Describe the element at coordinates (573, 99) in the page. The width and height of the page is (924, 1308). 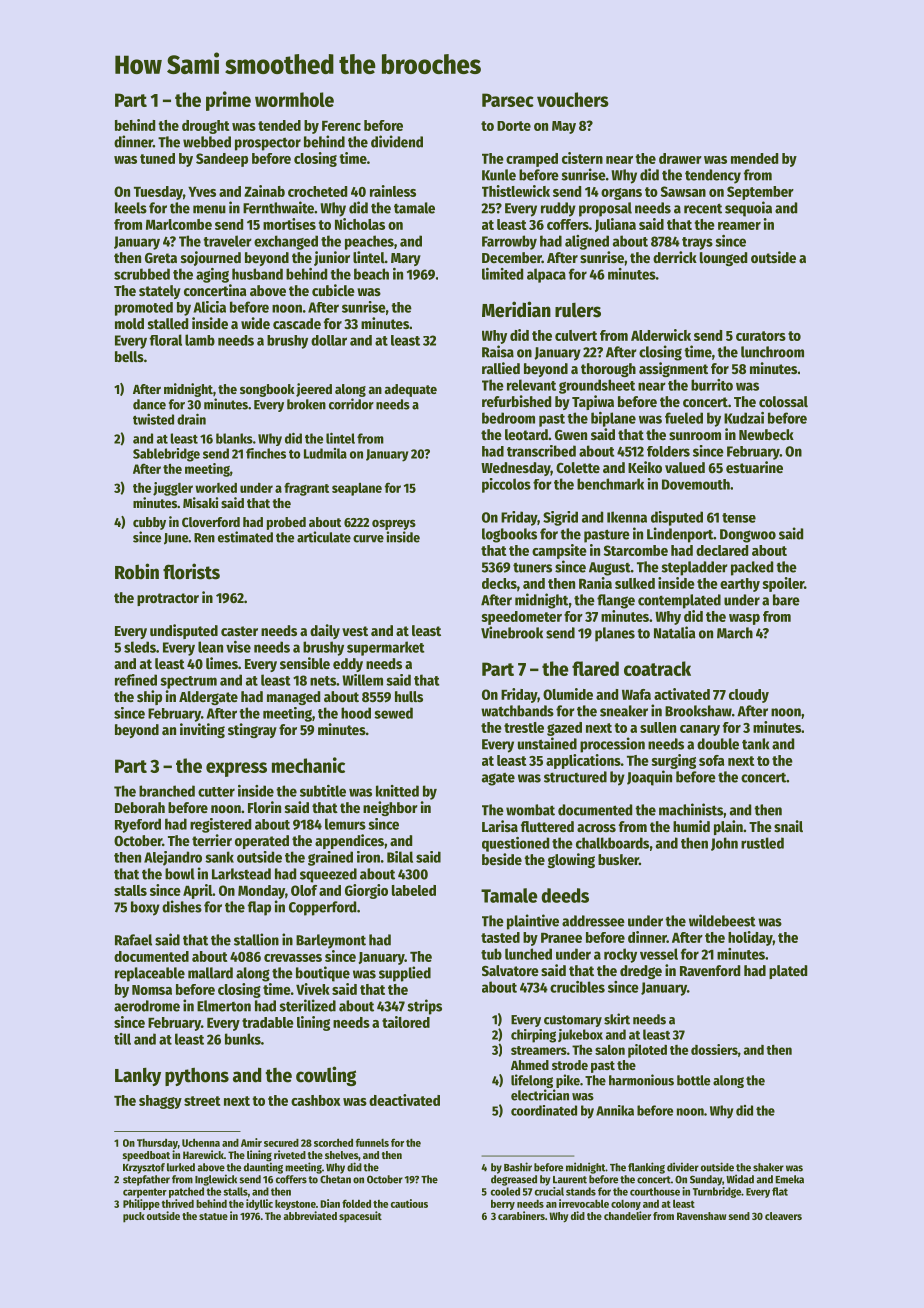
I see `vouchers` at that location.
